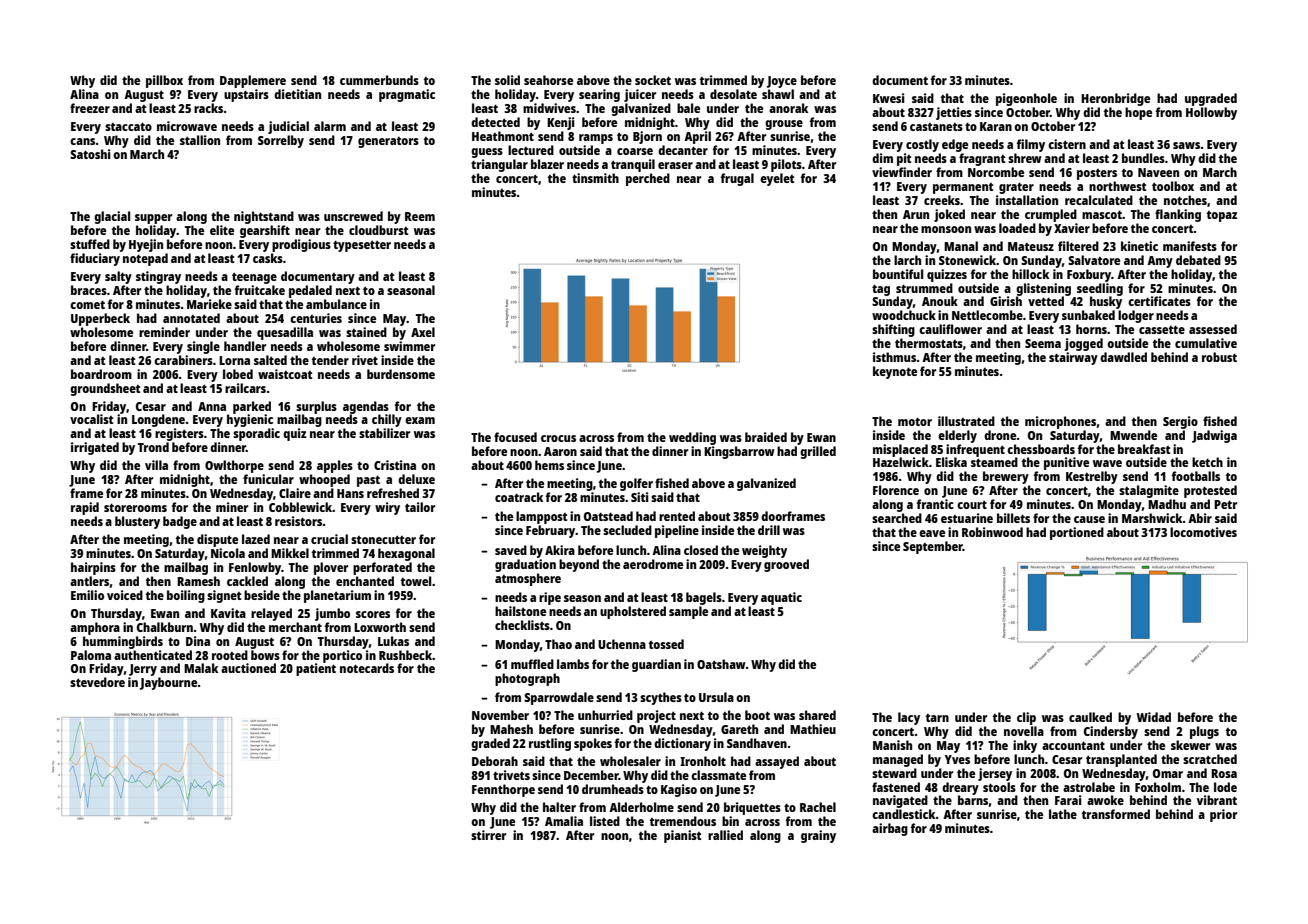  What do you see at coordinates (488, 835) in the screenshot?
I see `stirrer` at bounding box center [488, 835].
